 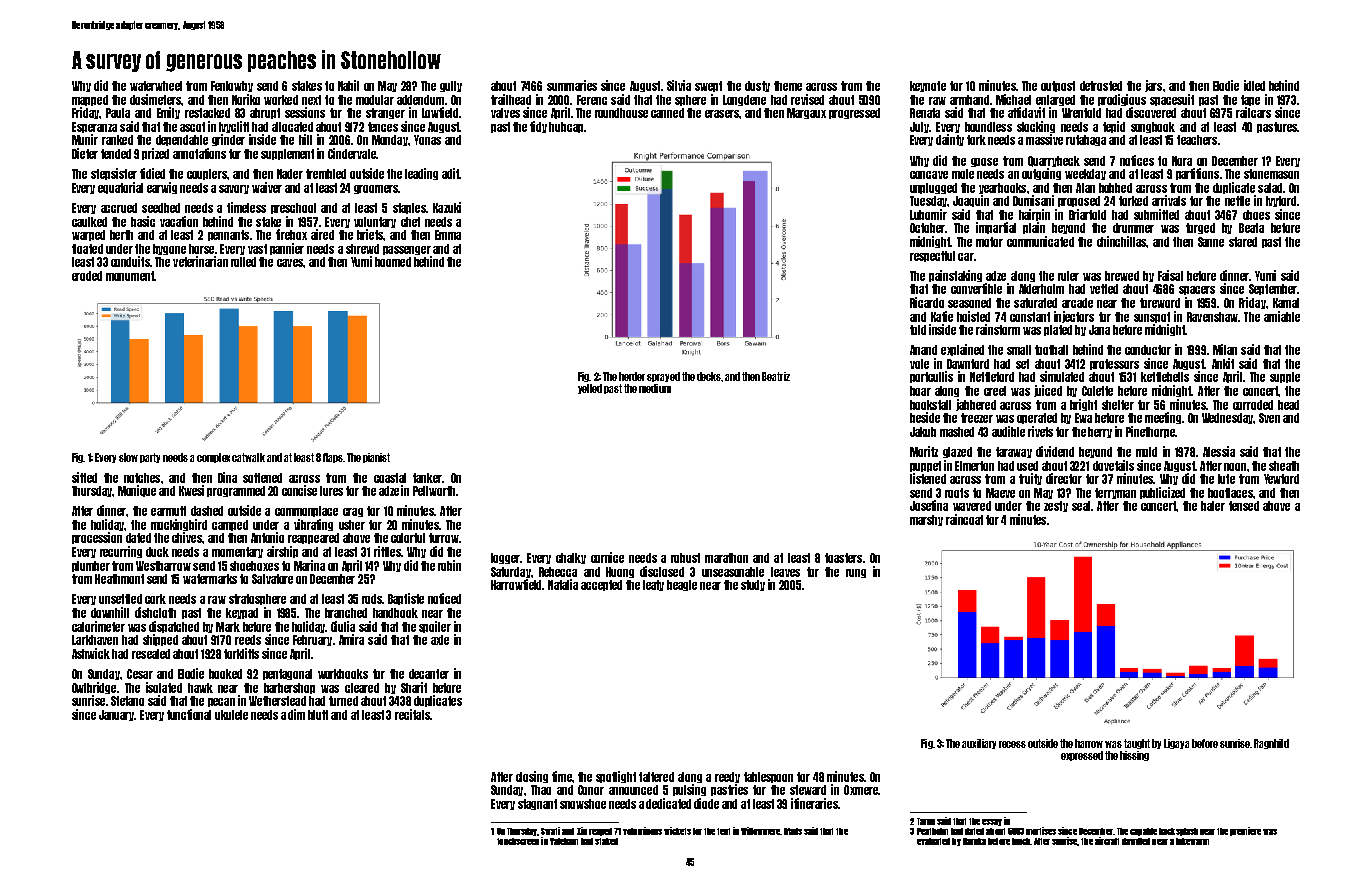 I want to click on ferryman, so click(x=1115, y=493).
